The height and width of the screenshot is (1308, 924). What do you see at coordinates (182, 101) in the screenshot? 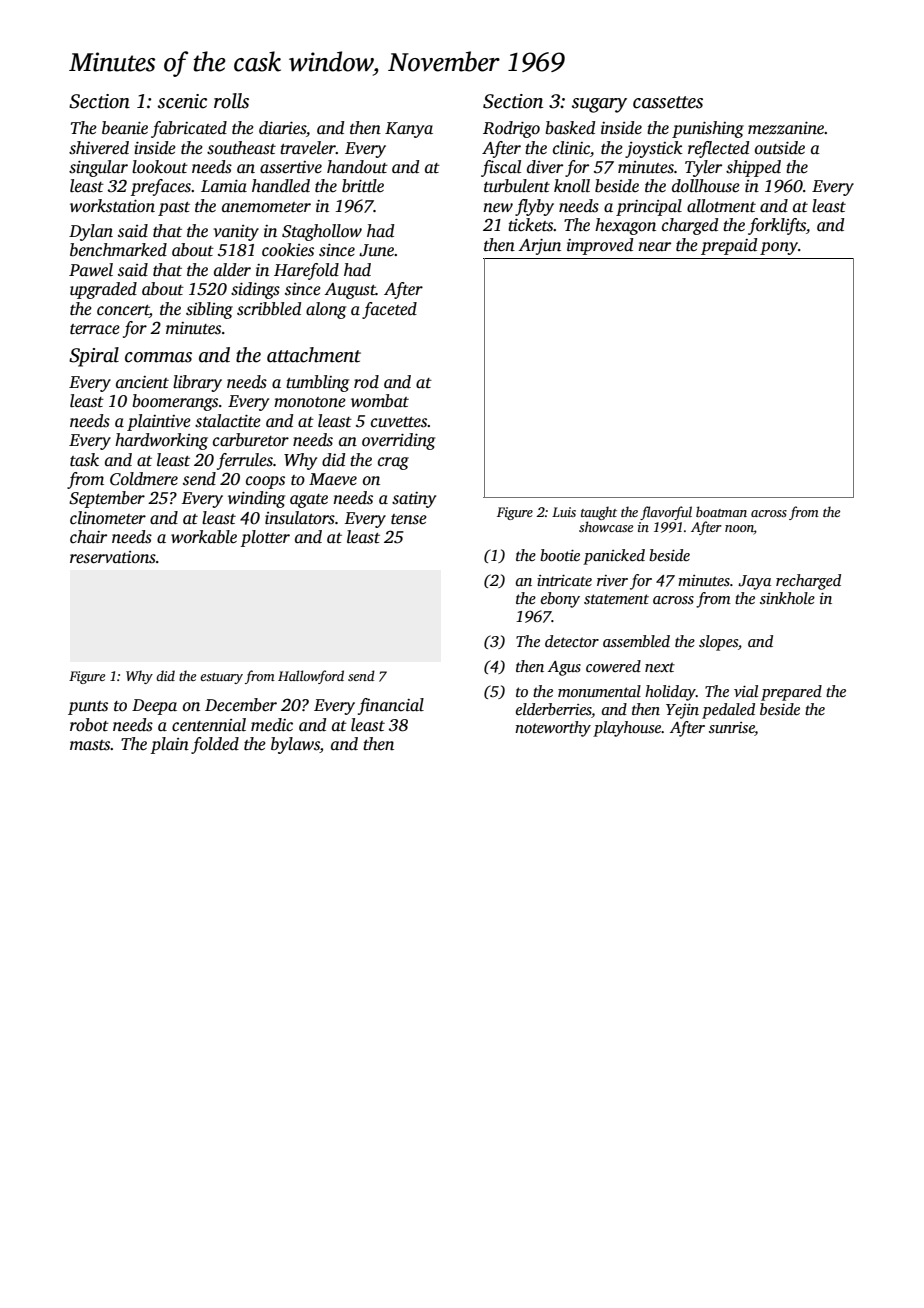
I see `scenic` at bounding box center [182, 101].
